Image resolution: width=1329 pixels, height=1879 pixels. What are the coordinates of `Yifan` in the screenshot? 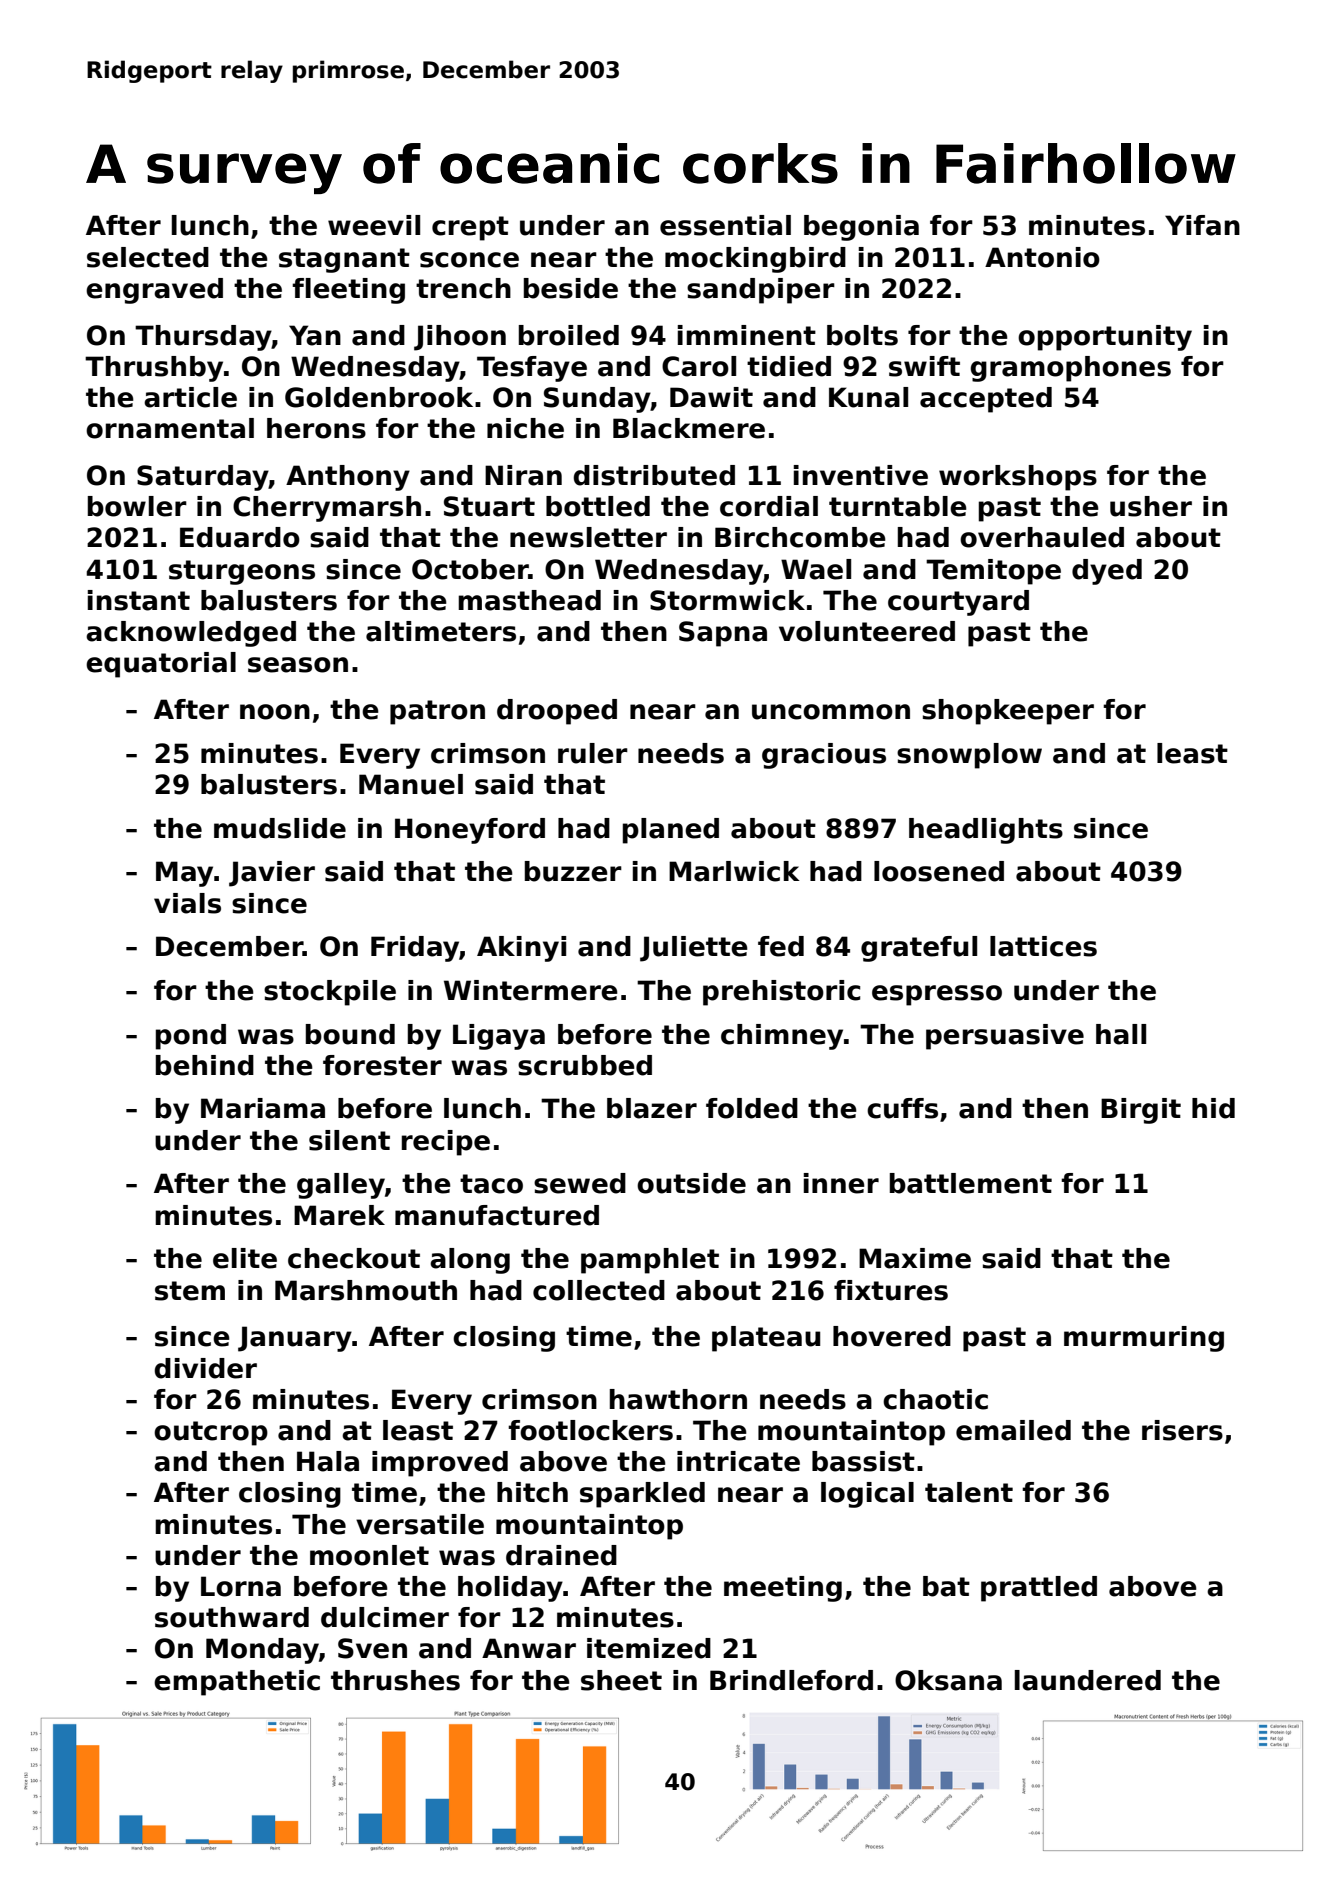 It's located at (1202, 225).
